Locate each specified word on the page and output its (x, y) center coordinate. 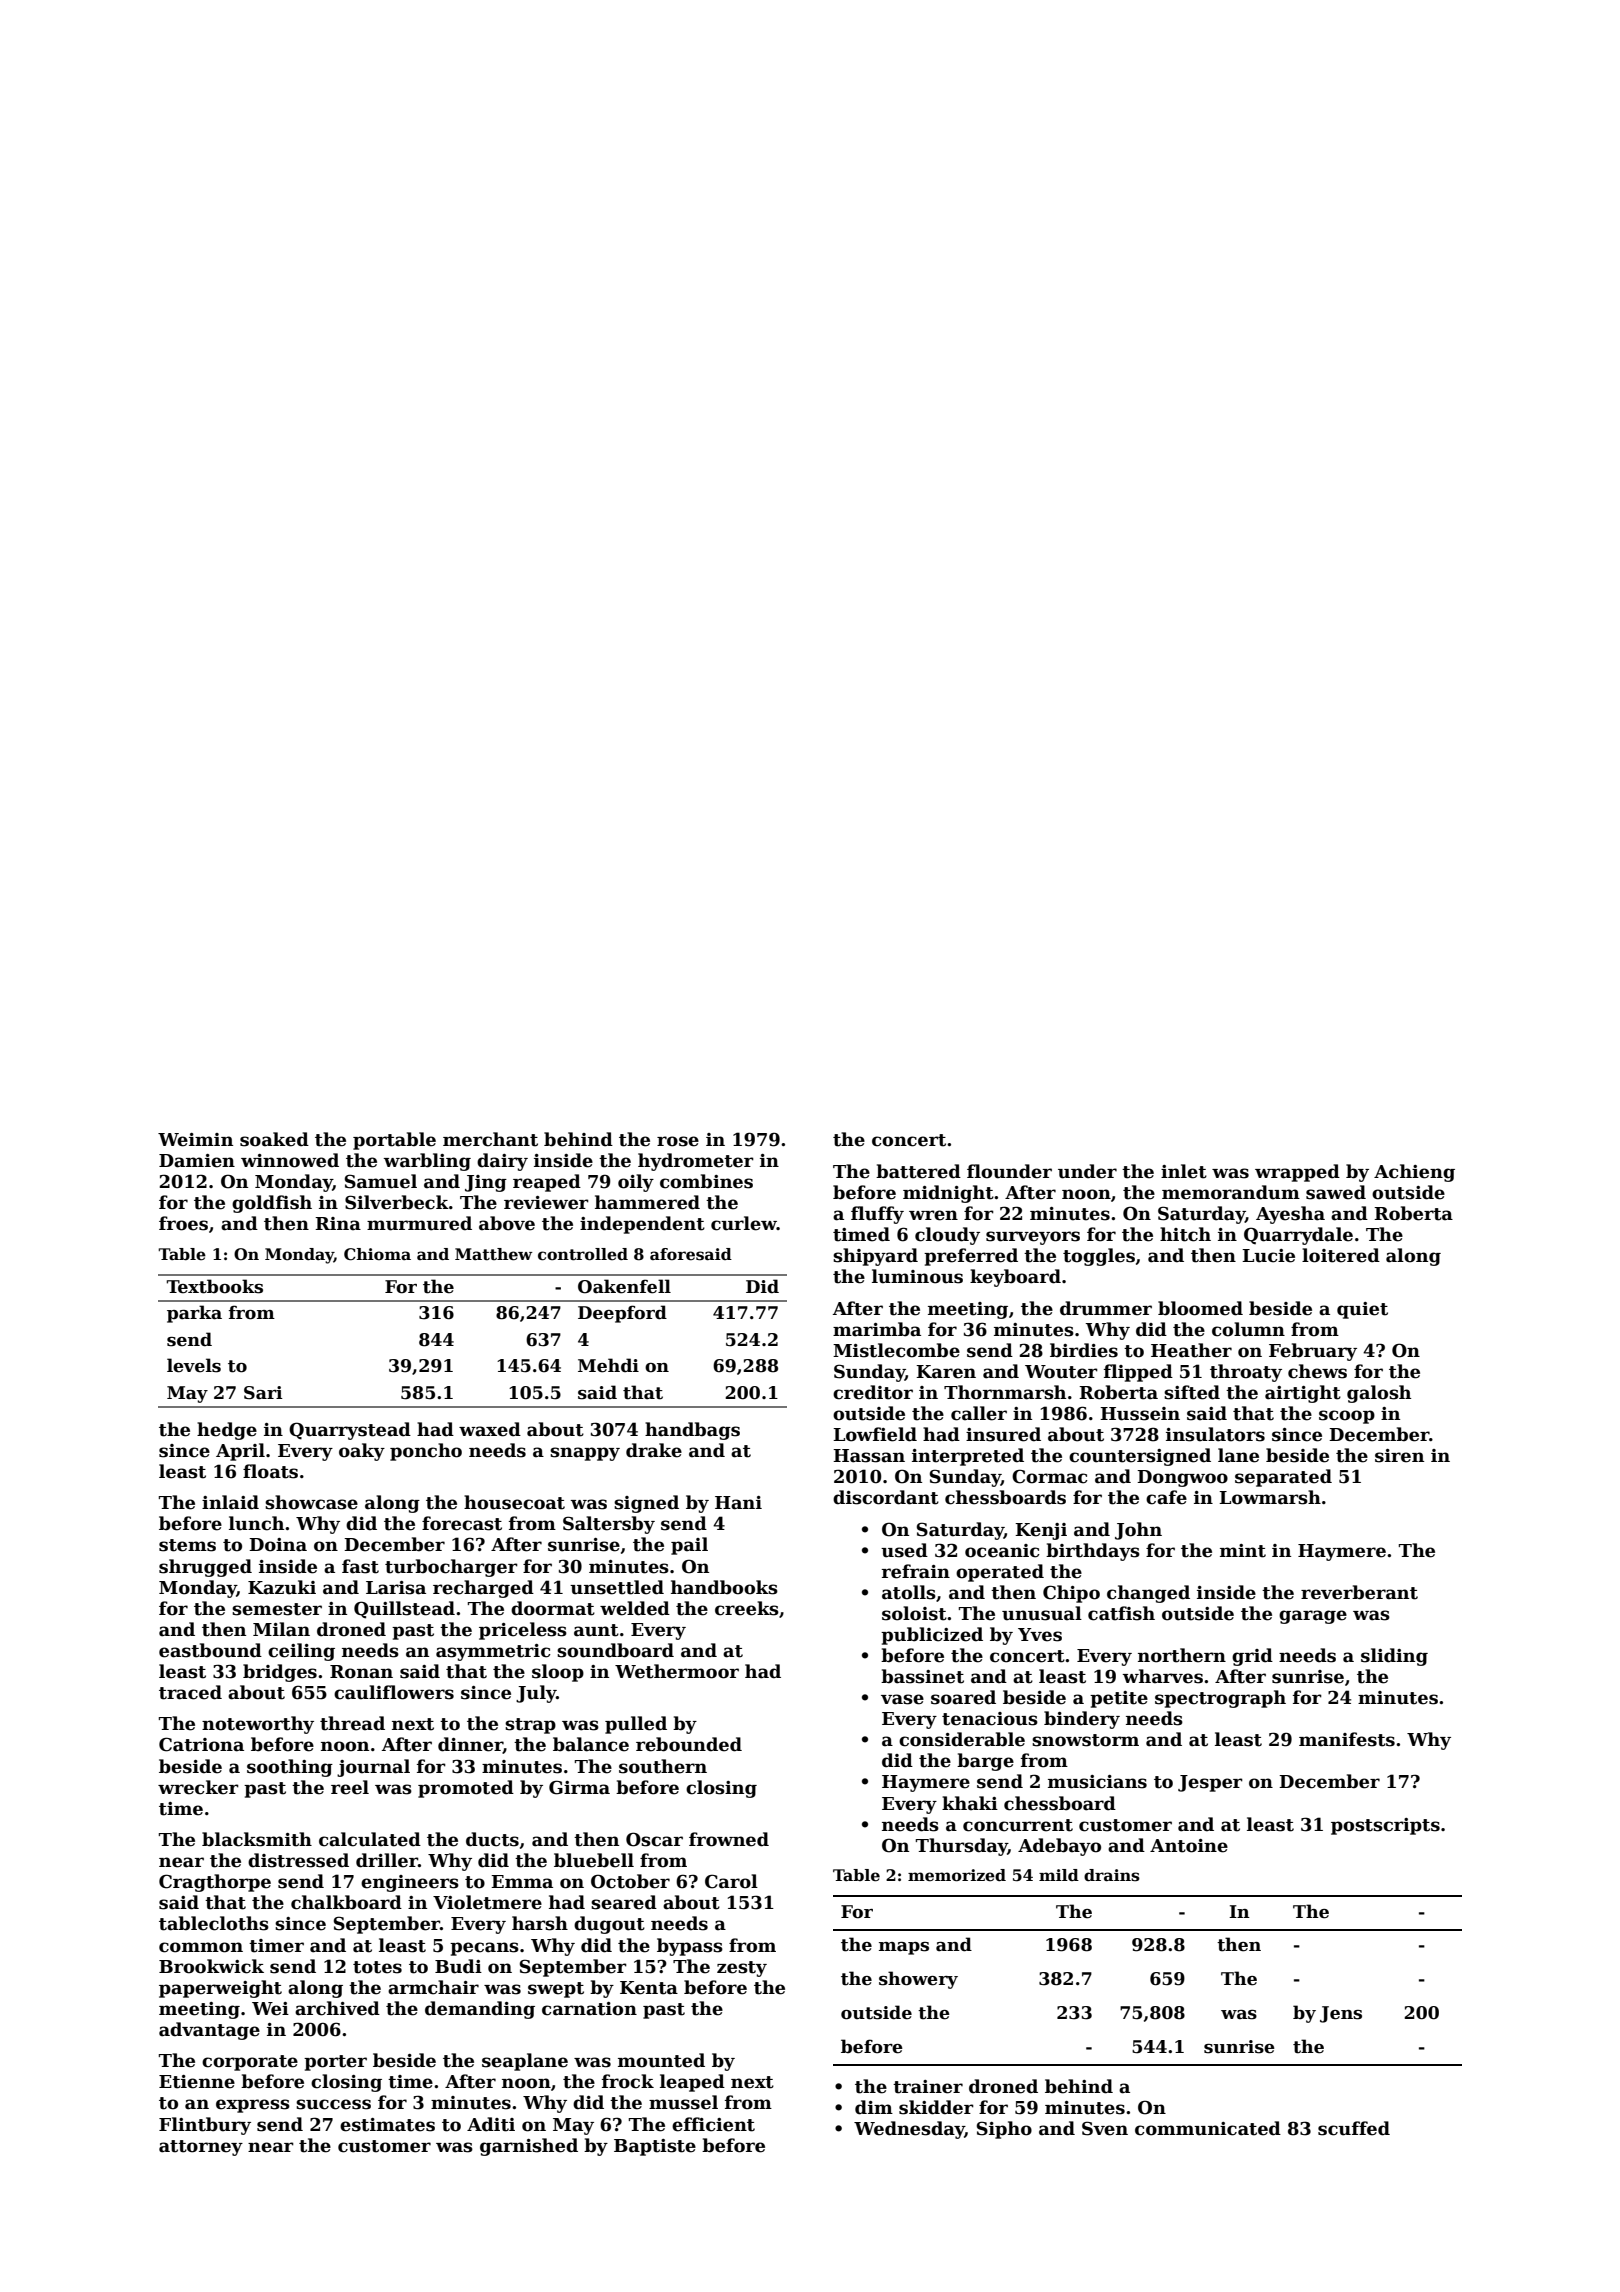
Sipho (1004, 2130)
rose (678, 1141)
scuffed (1354, 2128)
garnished (529, 2147)
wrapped (1297, 1173)
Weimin (195, 1140)
